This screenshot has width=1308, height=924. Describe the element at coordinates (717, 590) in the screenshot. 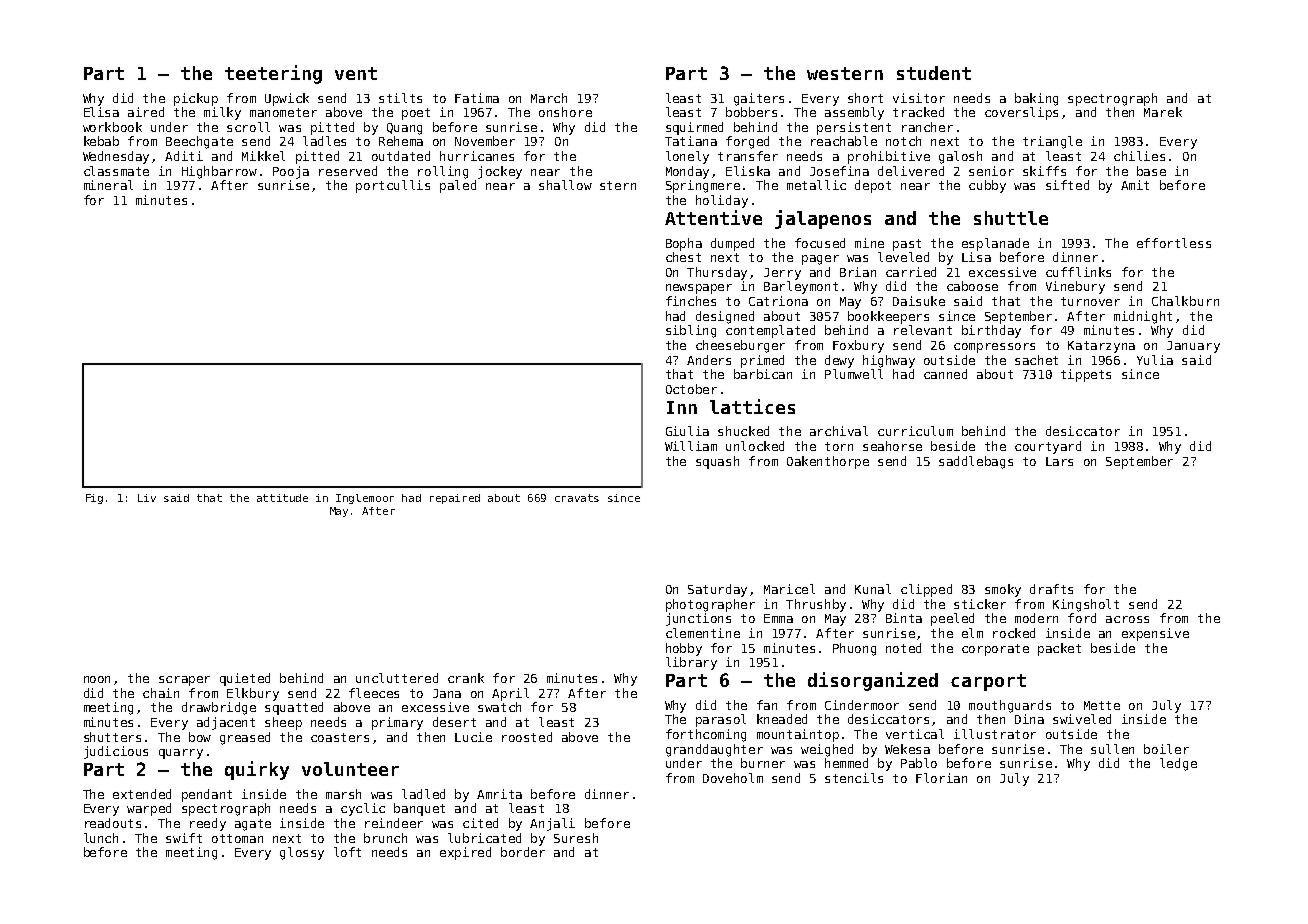

I see `Saturday` at that location.
